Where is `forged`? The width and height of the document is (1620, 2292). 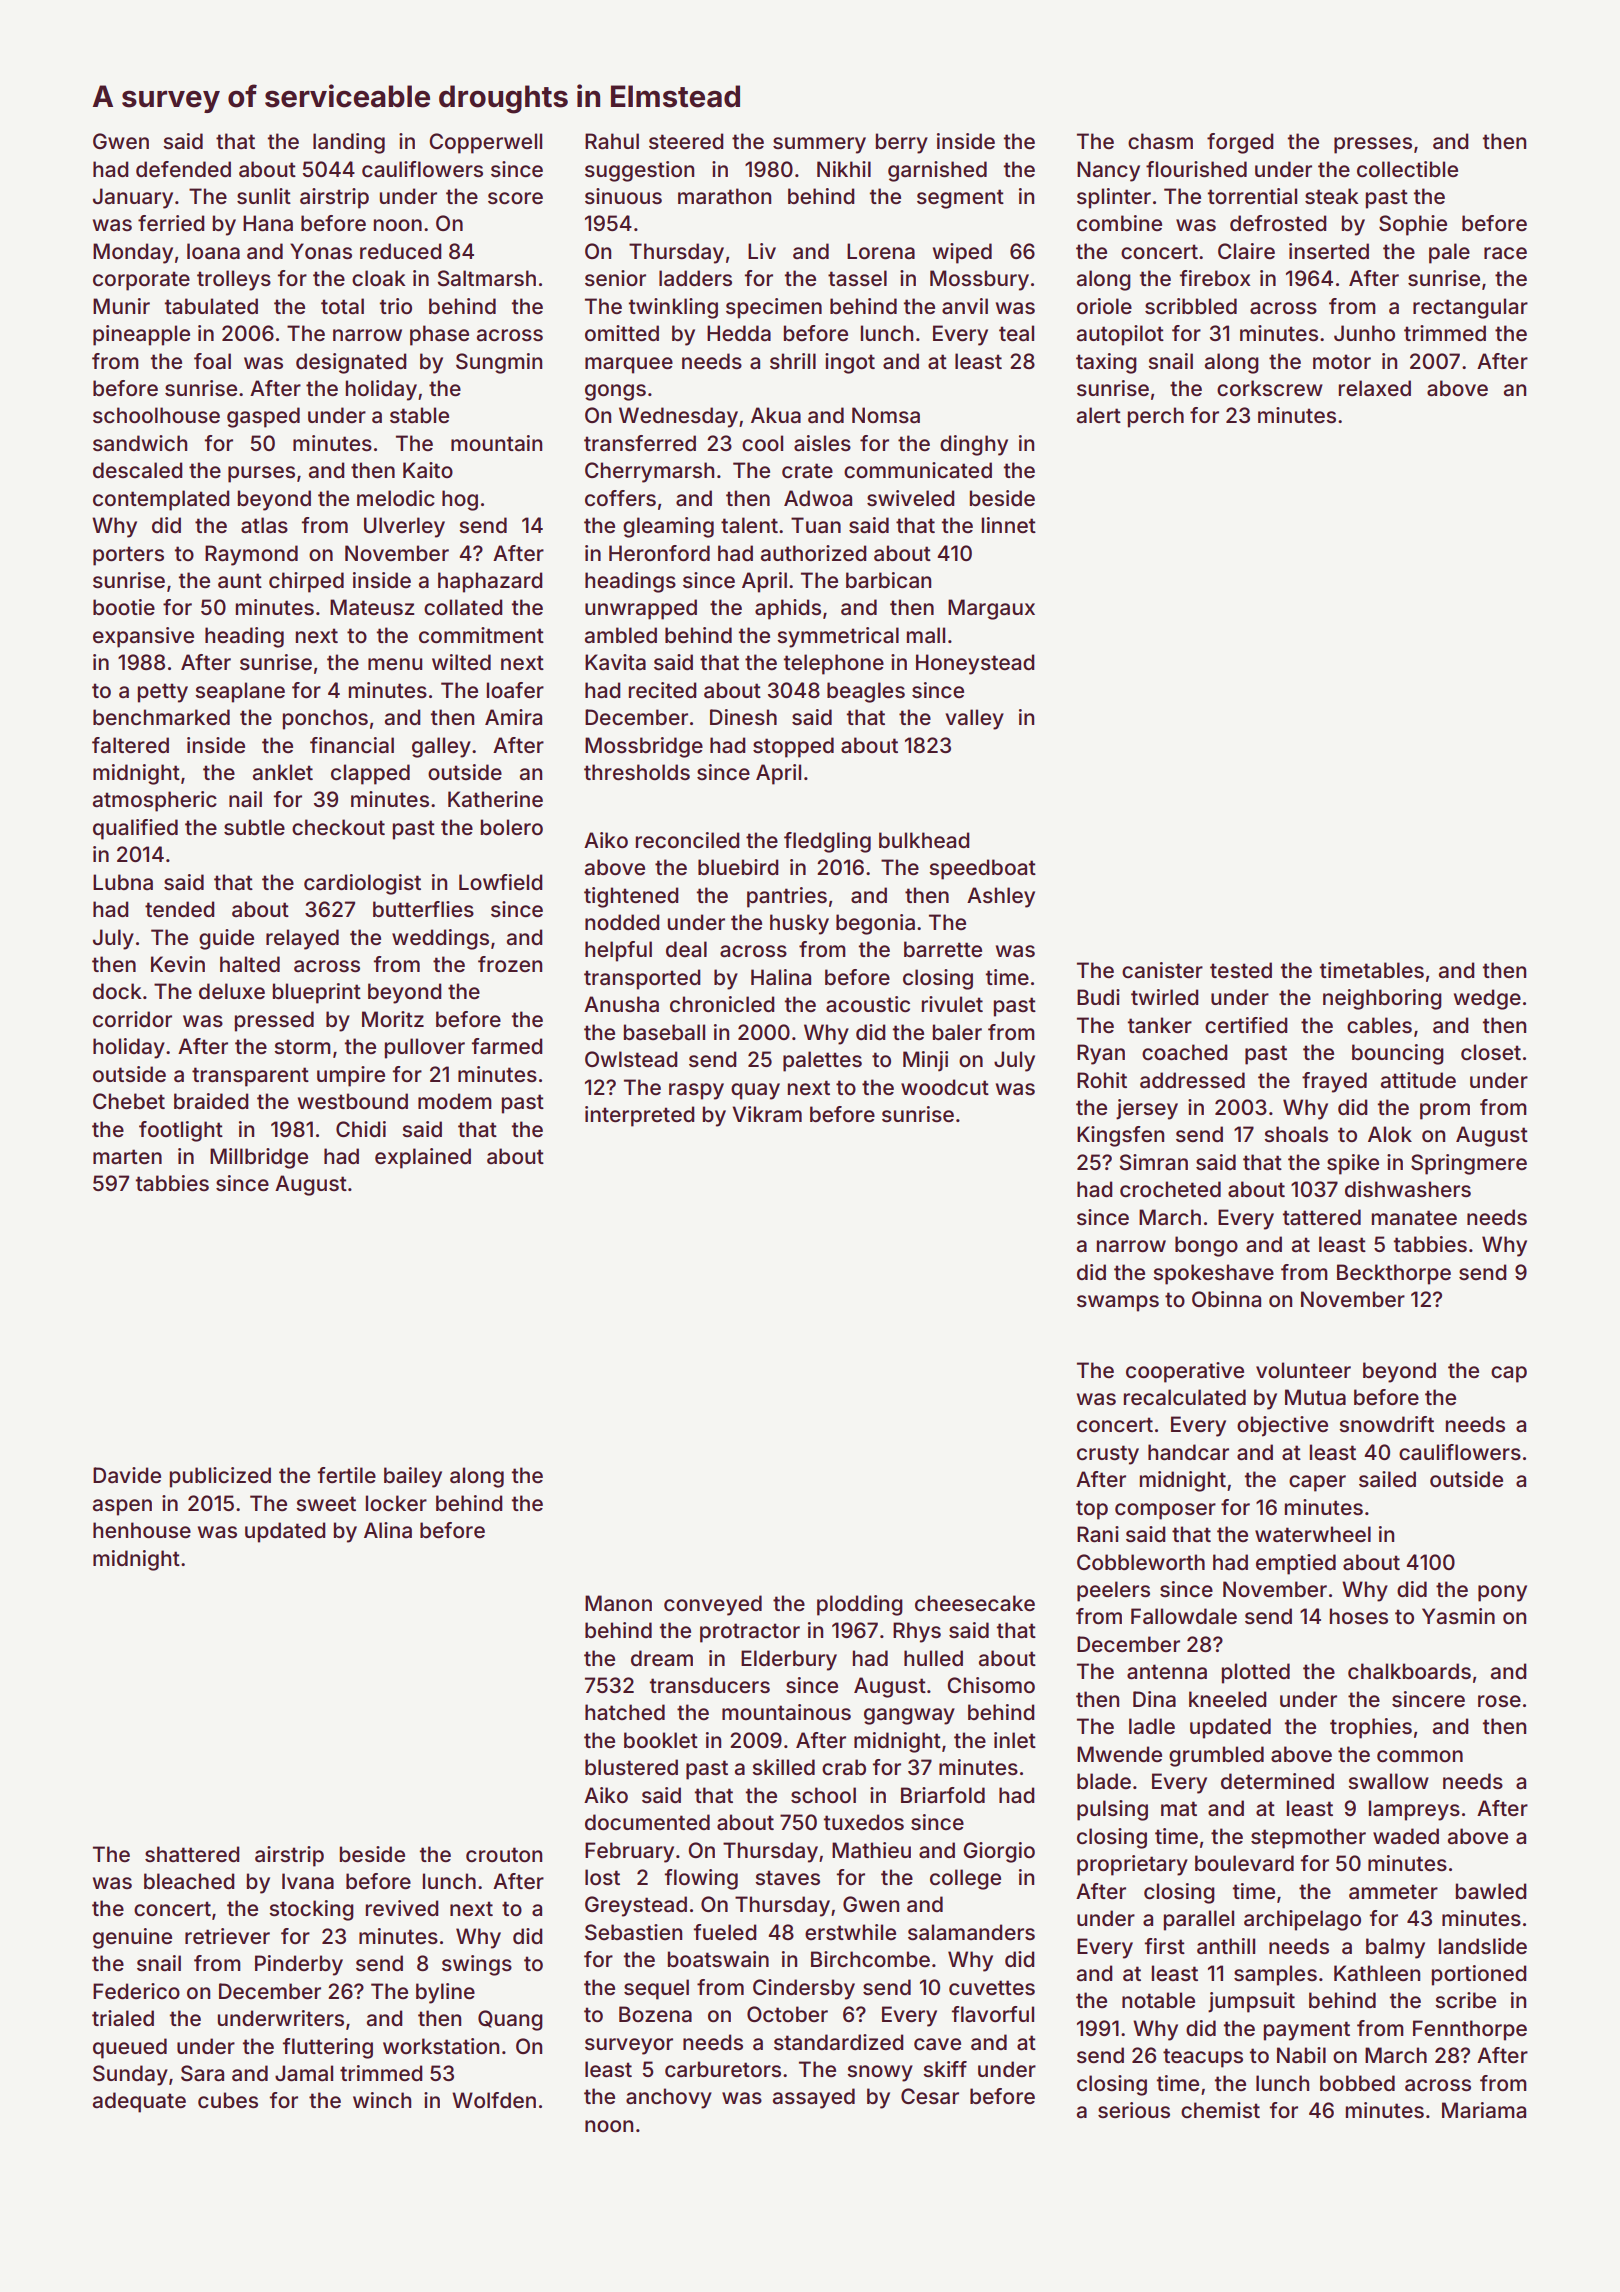 forged is located at coordinates (1240, 143).
